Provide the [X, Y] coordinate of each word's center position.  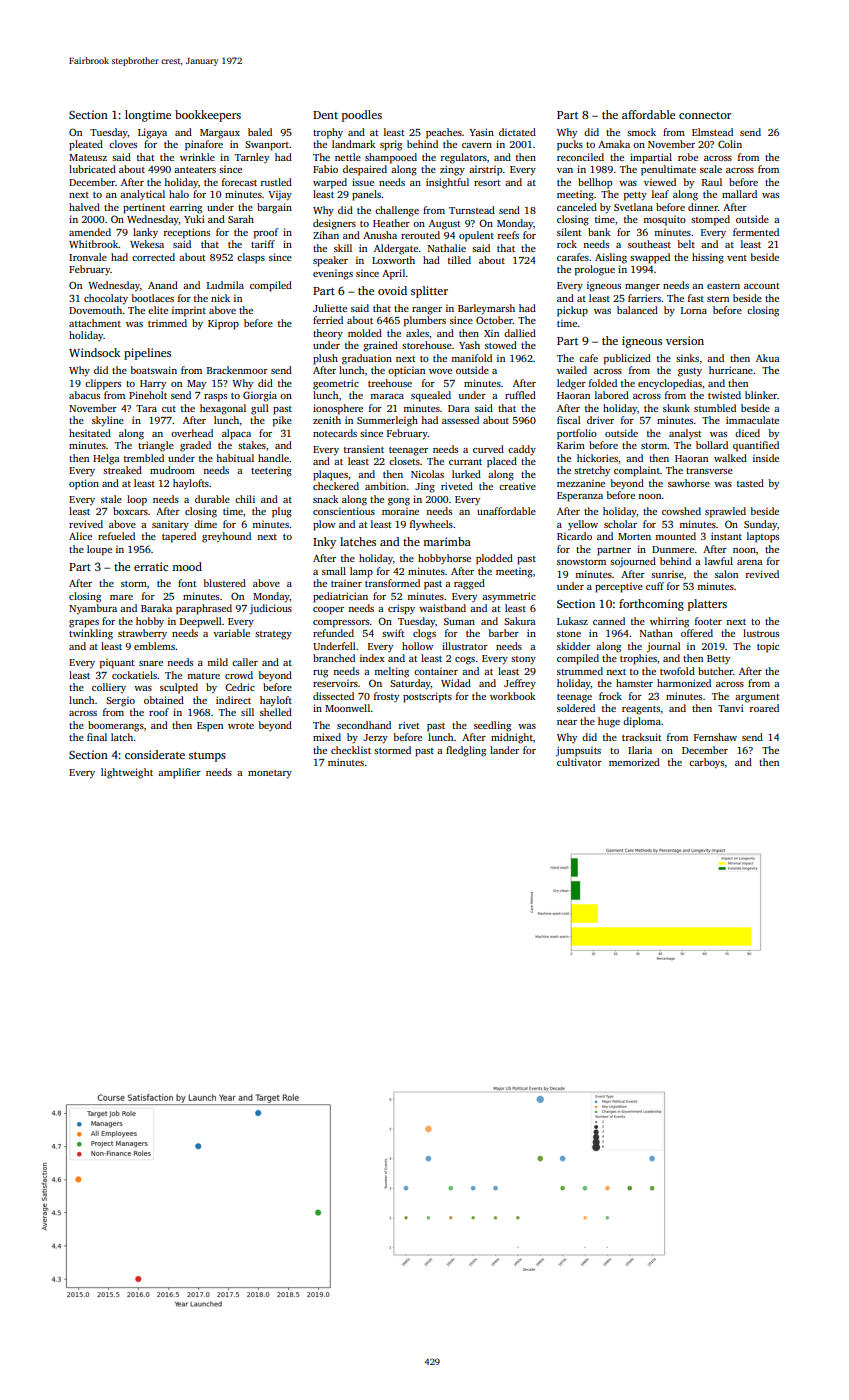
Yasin [481, 132]
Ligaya [152, 133]
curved [488, 449]
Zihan [326, 235]
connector [705, 115]
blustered [224, 583]
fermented [756, 232]
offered [697, 633]
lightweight [127, 773]
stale [111, 499]
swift [393, 633]
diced [747, 433]
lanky [145, 233]
